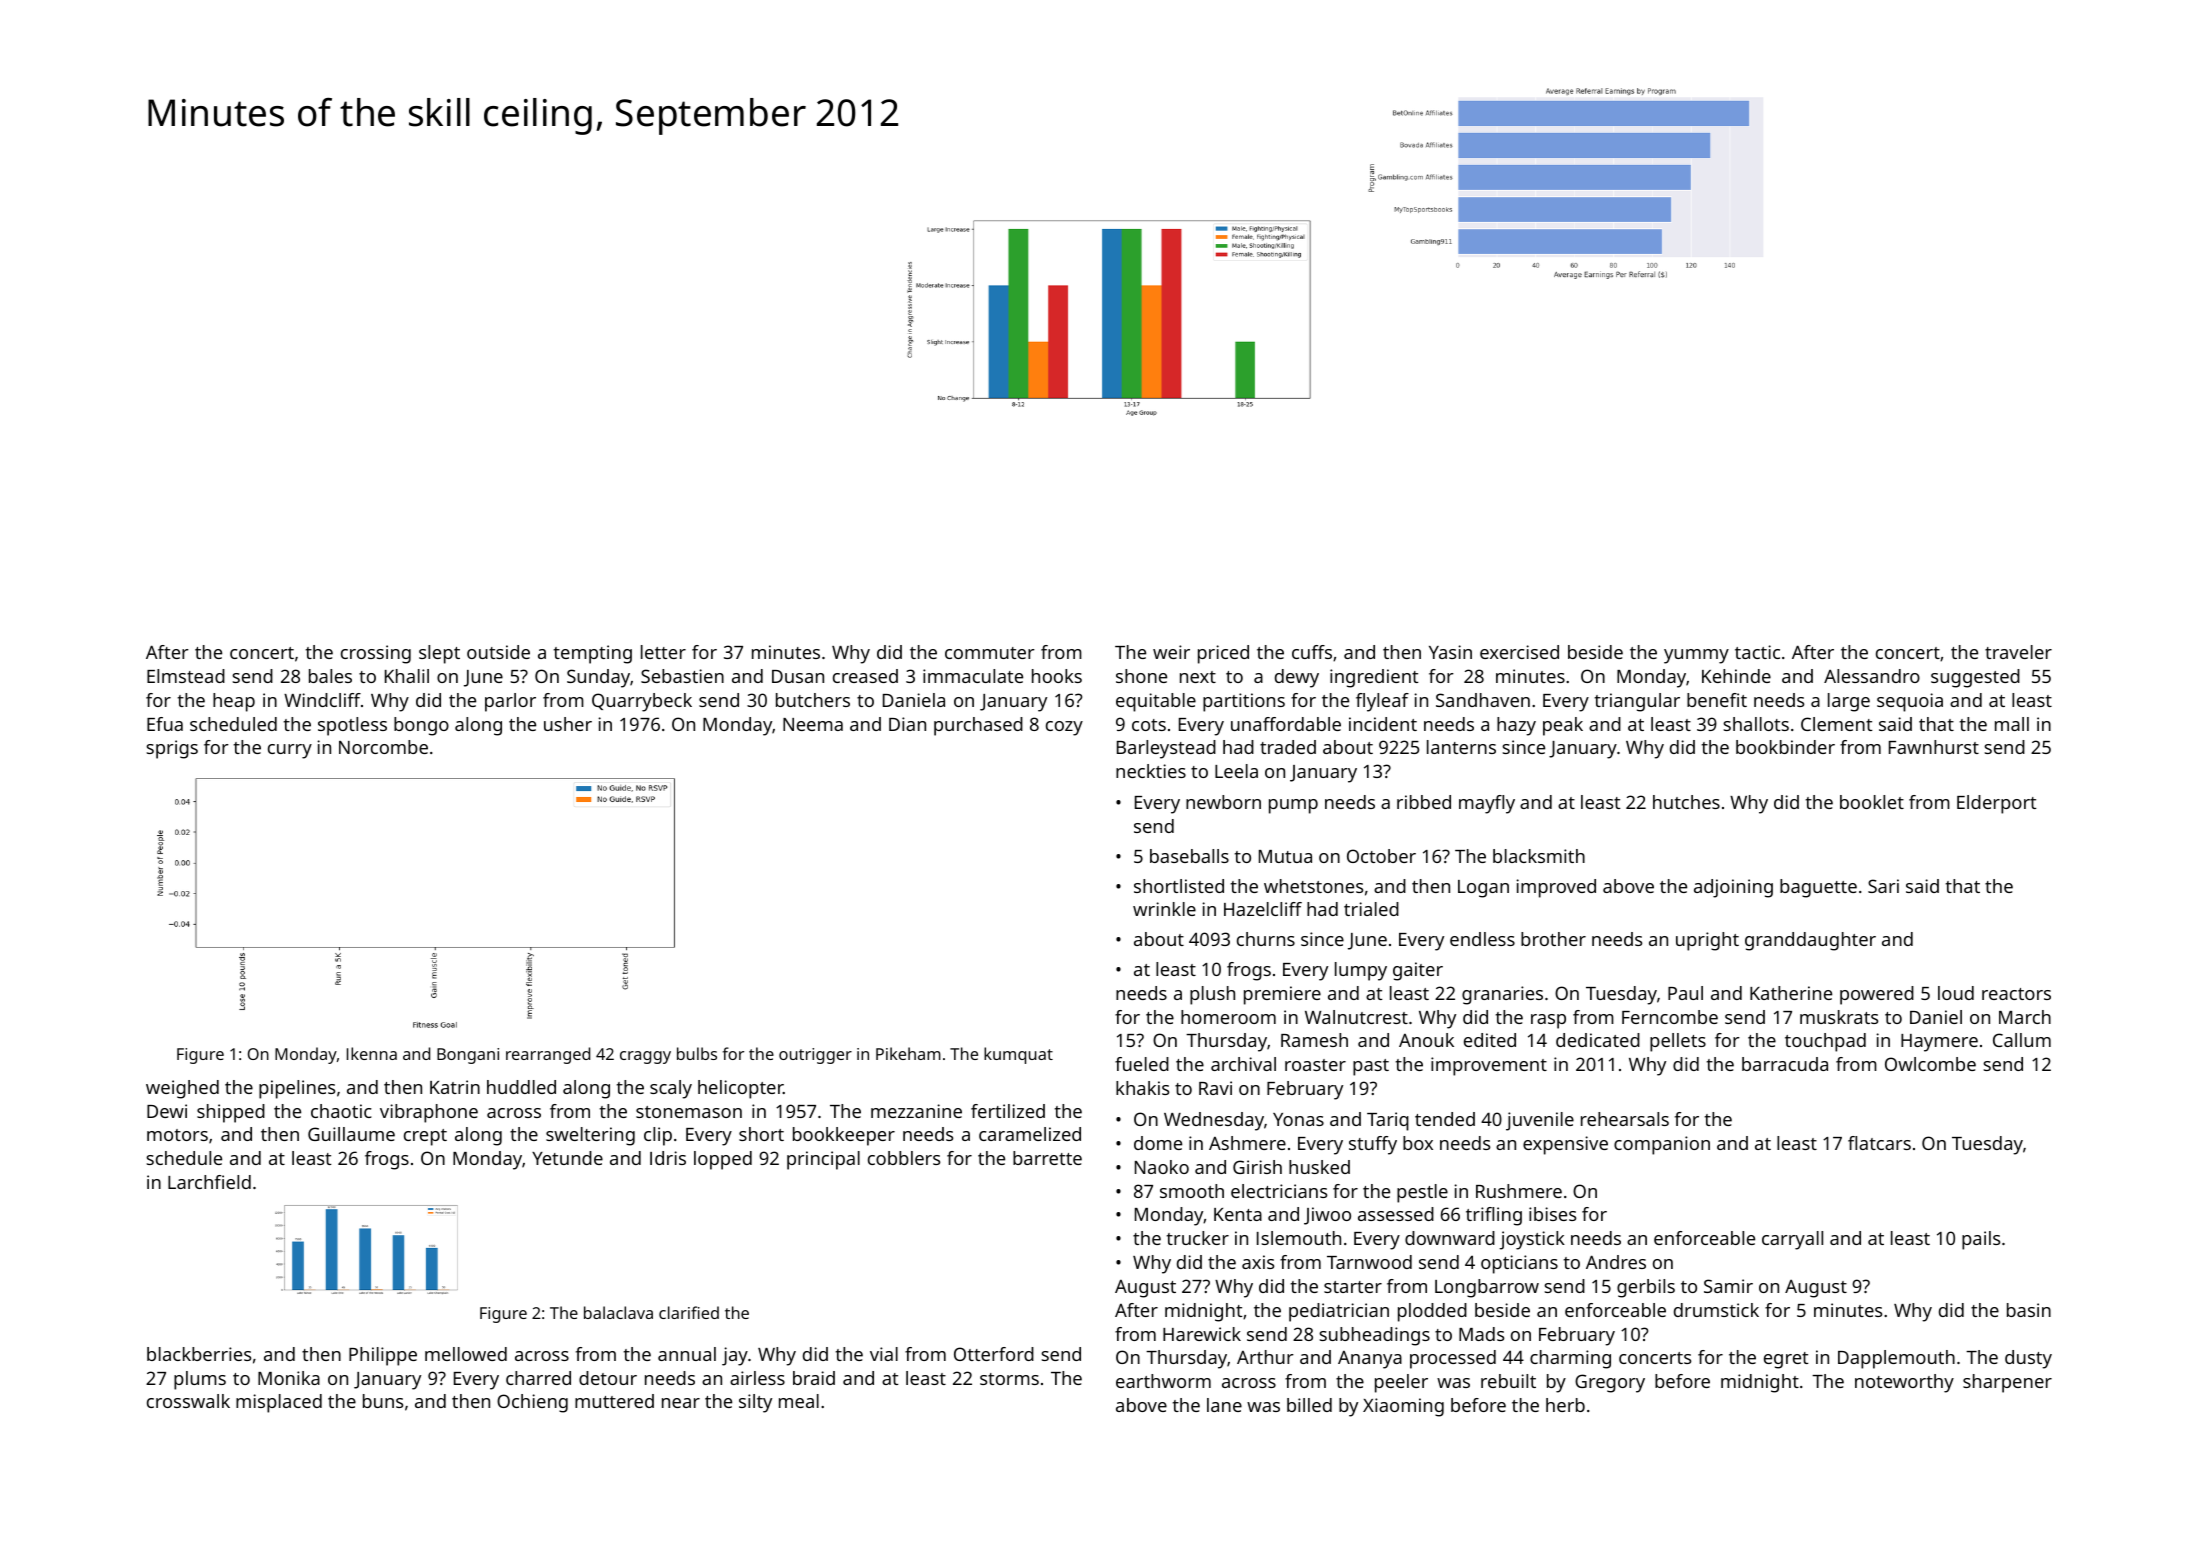  I want to click on mall, so click(2012, 724).
